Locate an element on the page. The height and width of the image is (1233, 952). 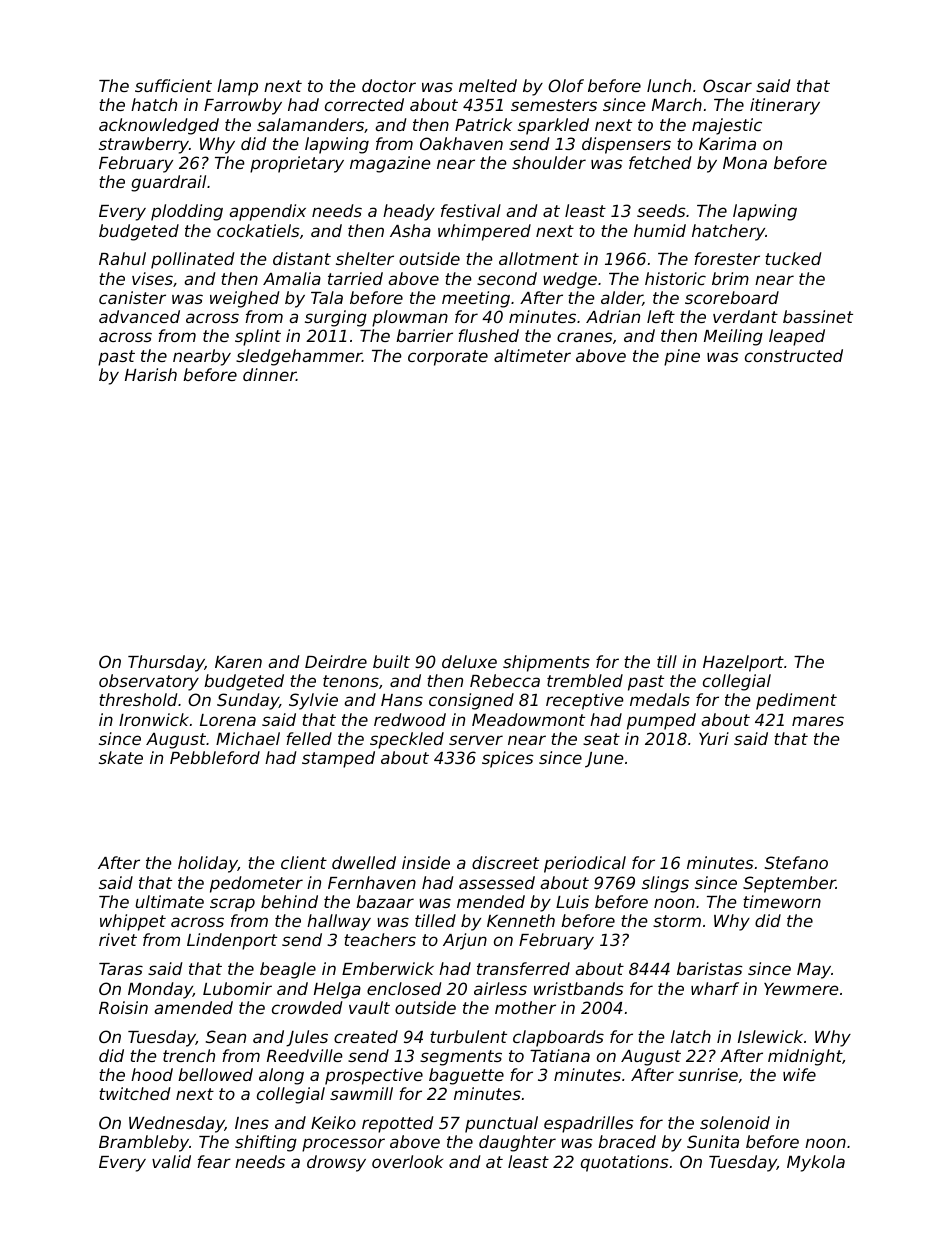
lamp is located at coordinates (237, 87).
